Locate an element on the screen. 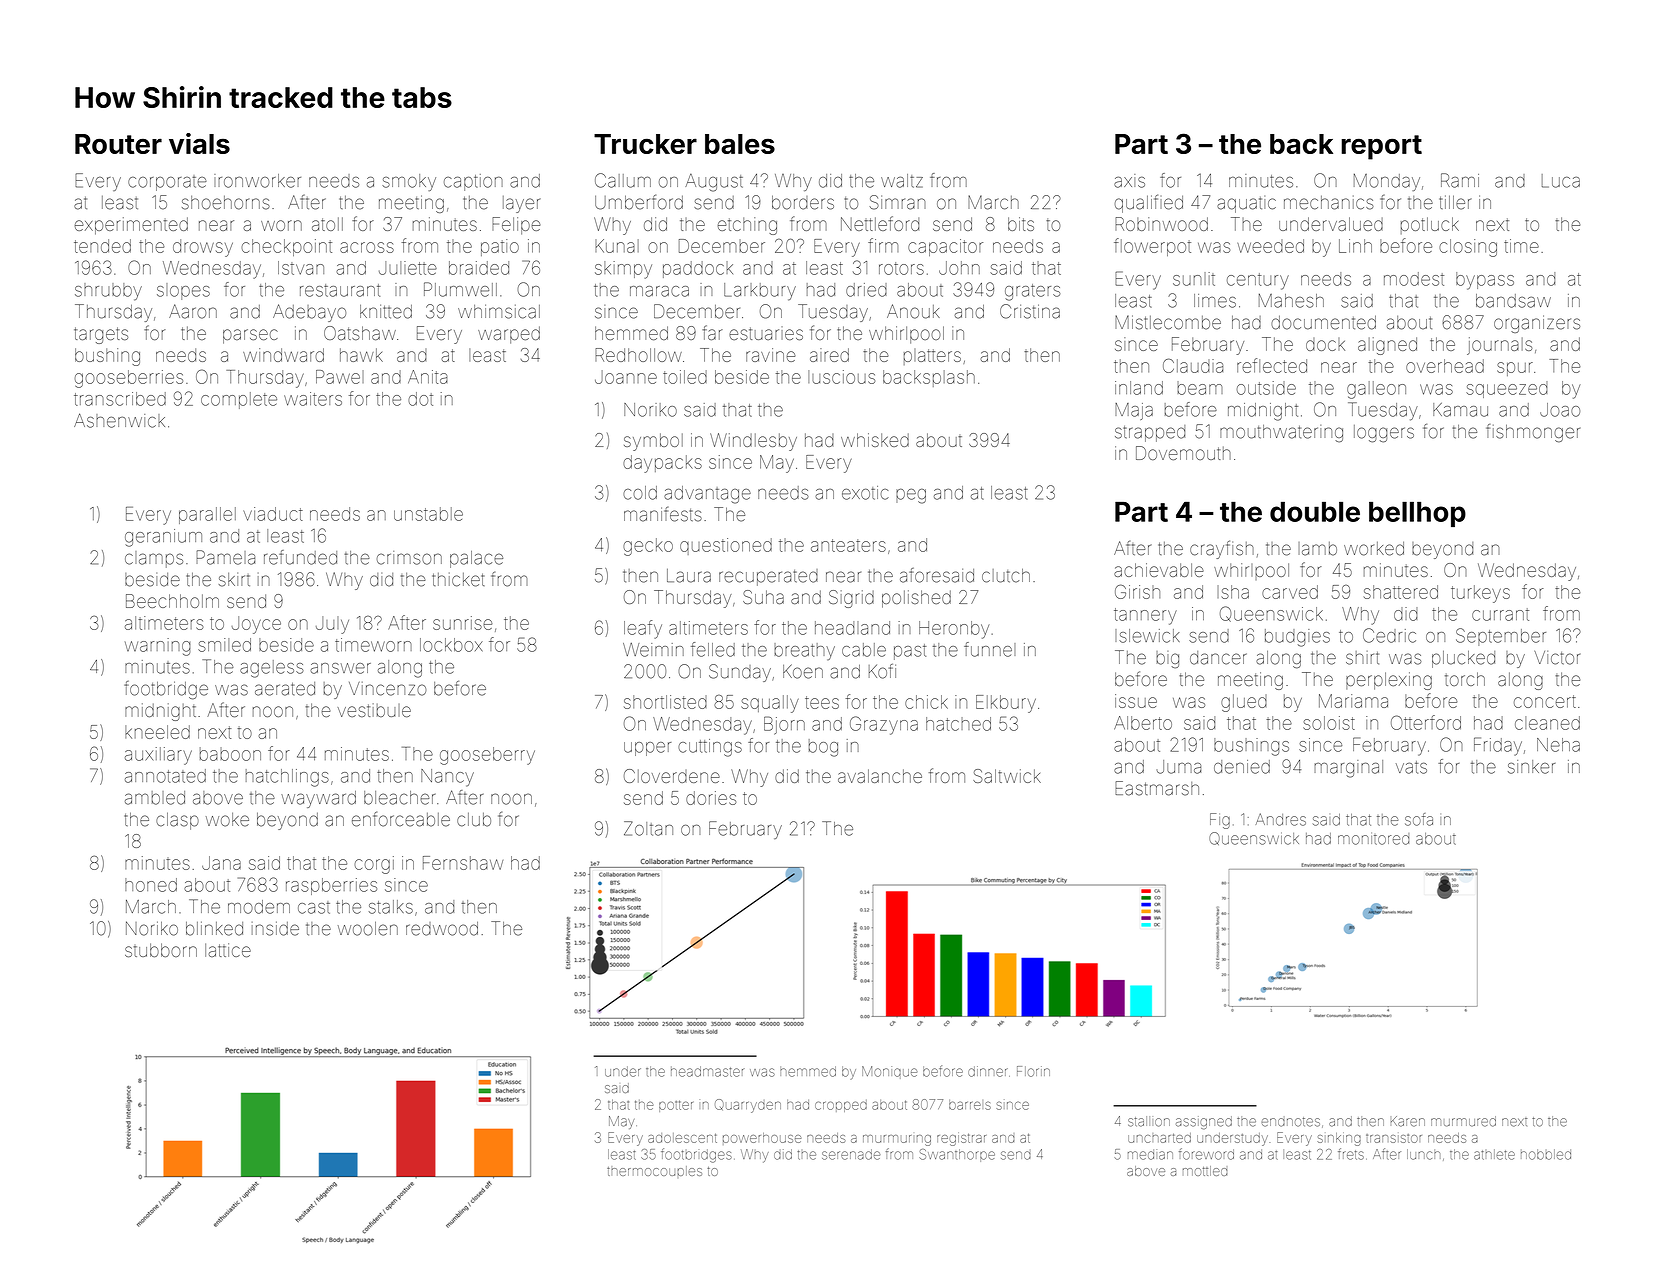  smoky is located at coordinates (409, 182).
